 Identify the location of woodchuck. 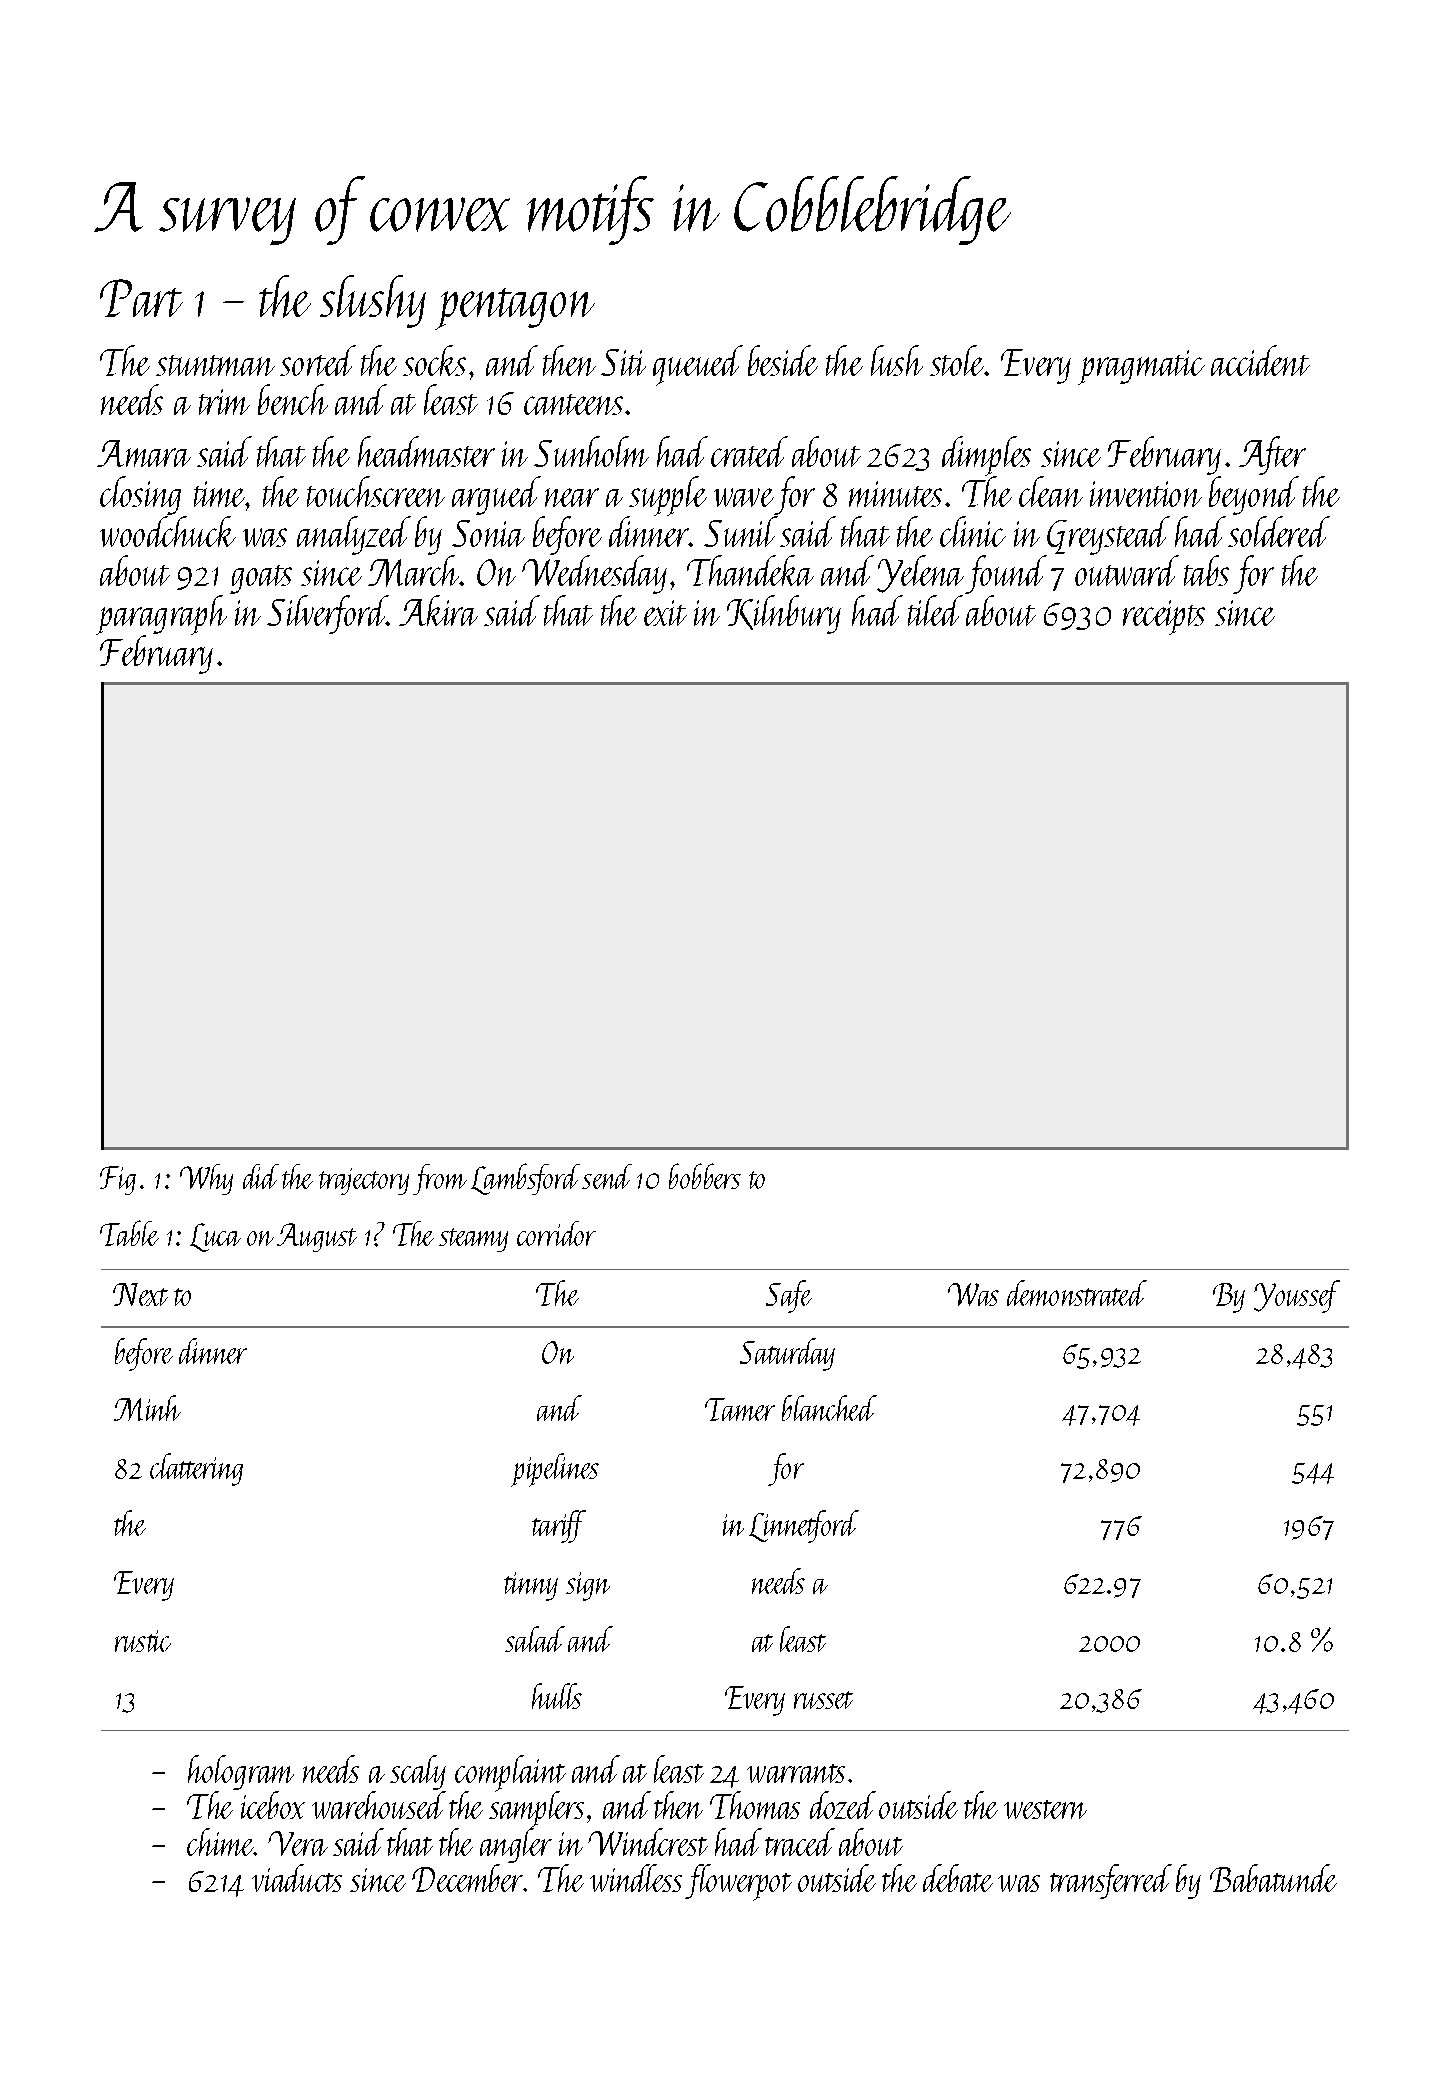
(168, 531).
